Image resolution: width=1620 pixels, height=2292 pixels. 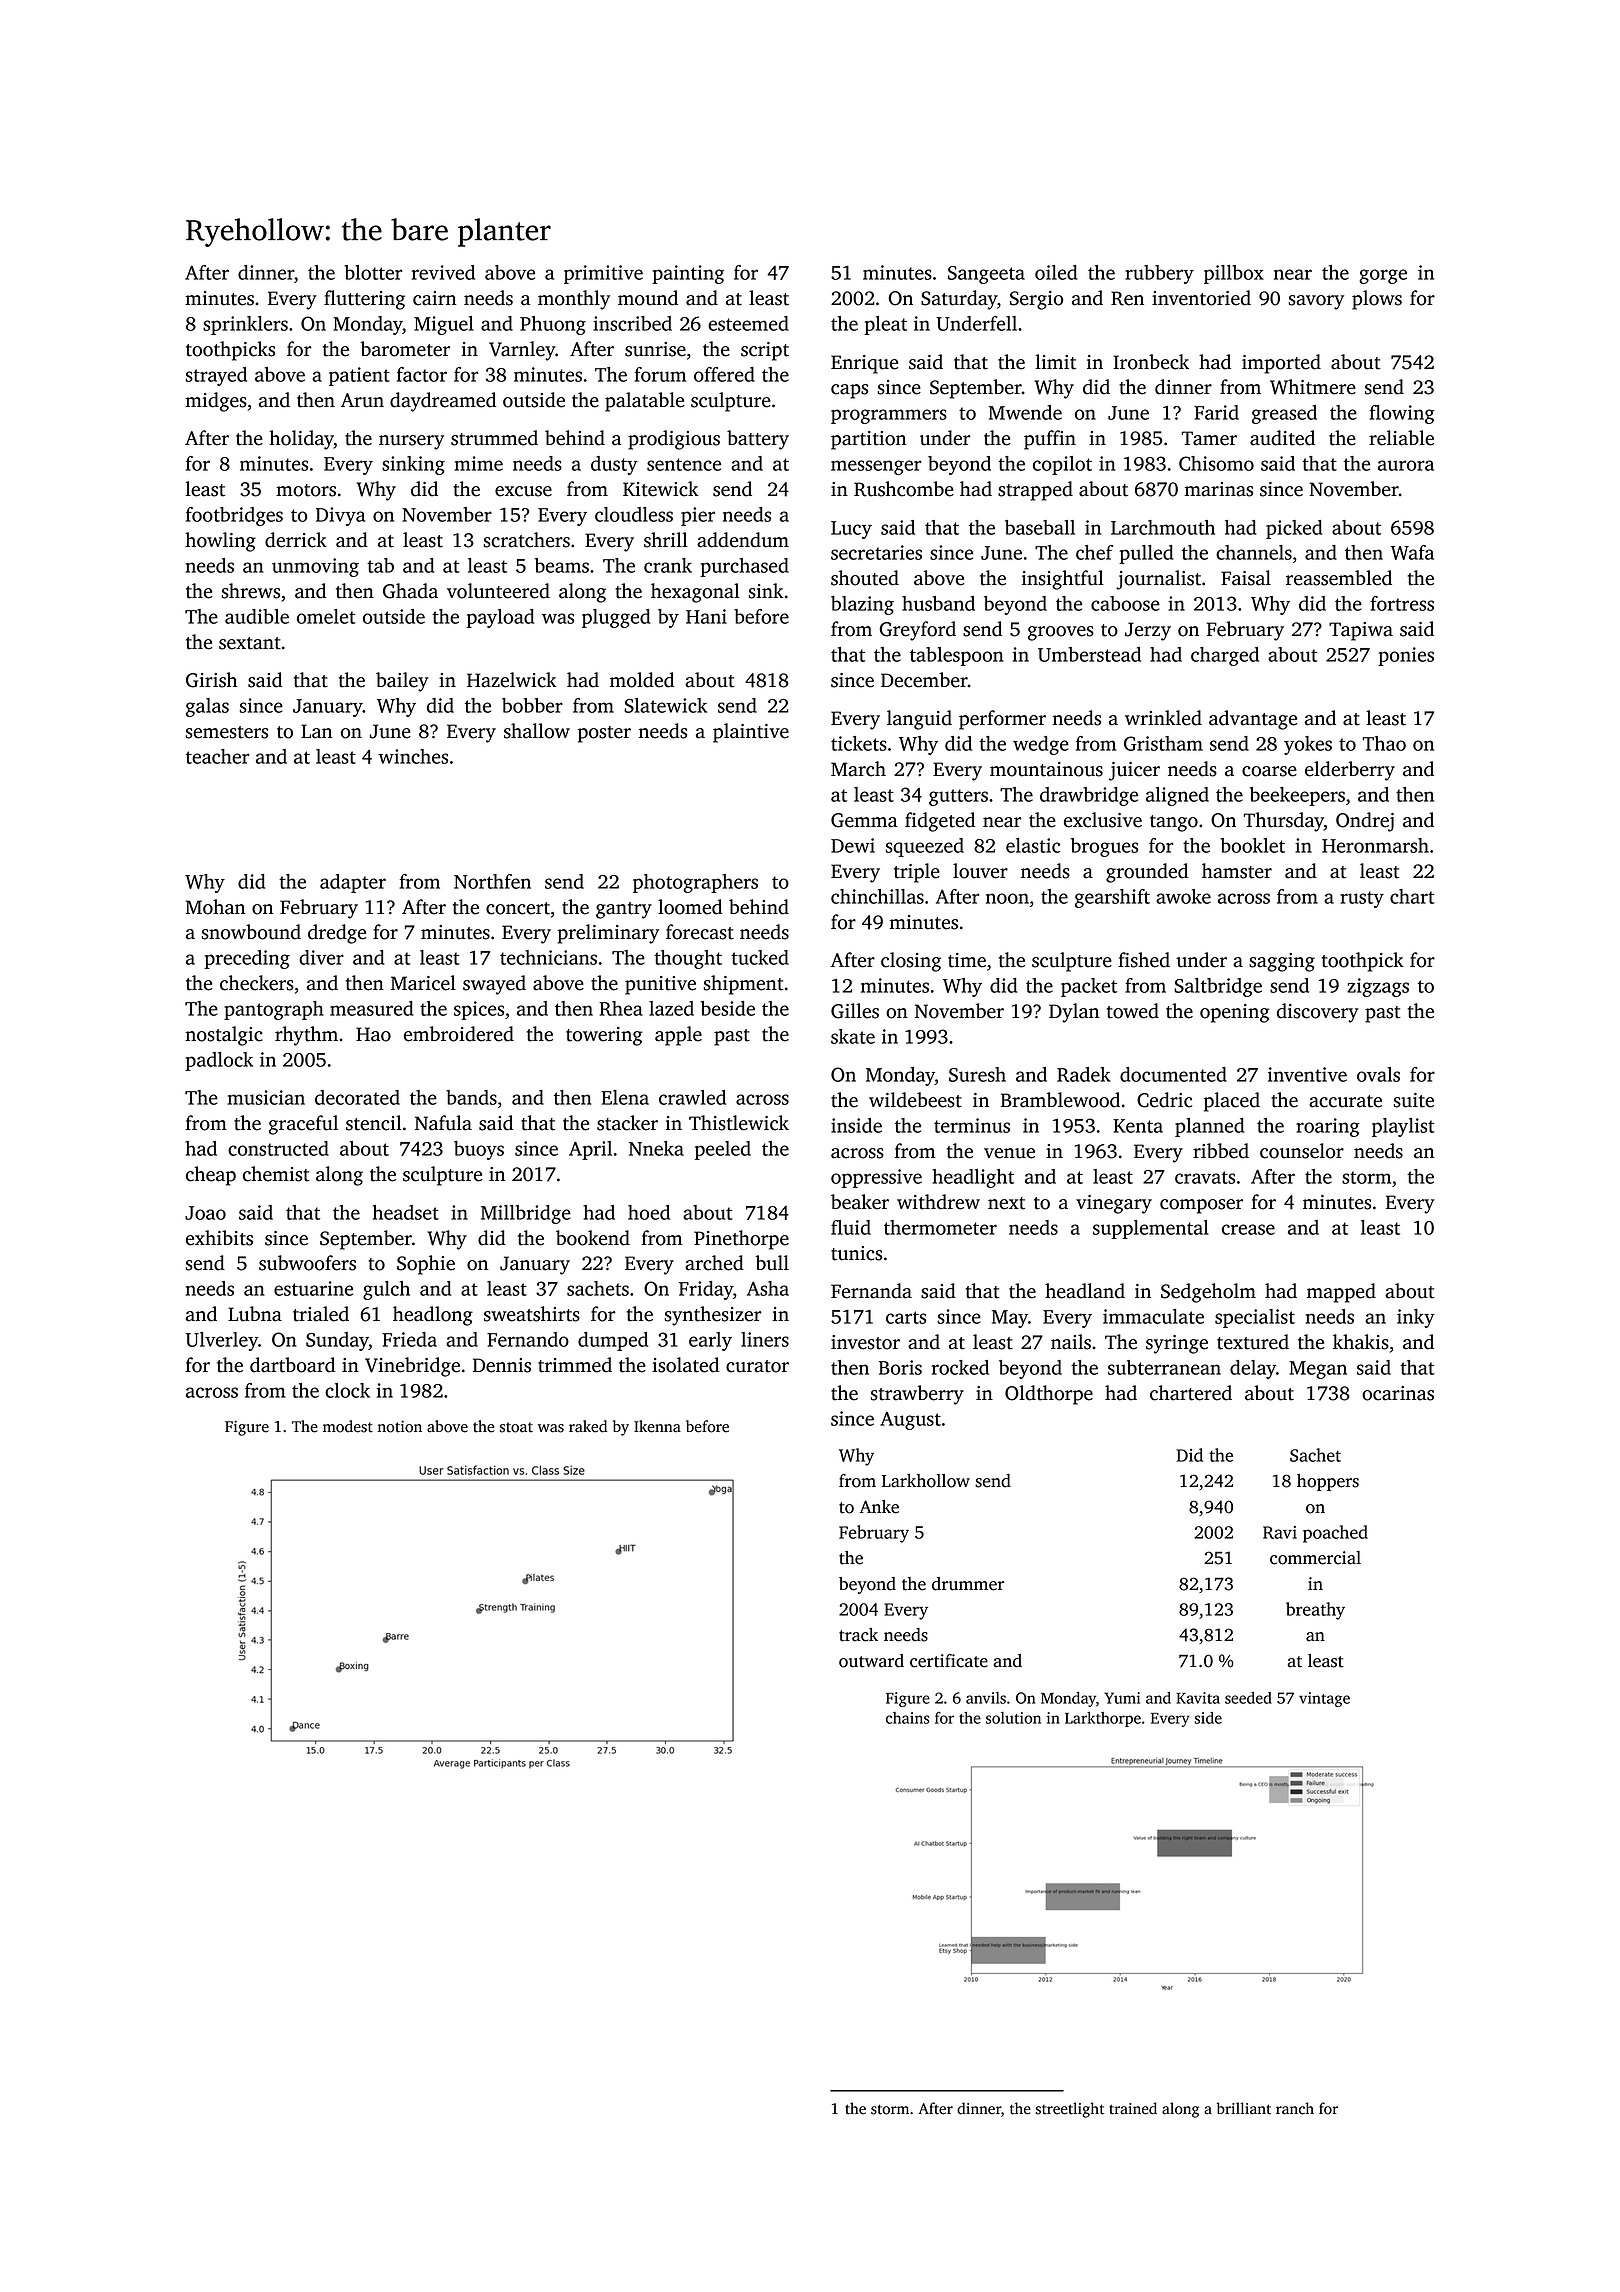 I want to click on streetlight, so click(x=1069, y=2110).
